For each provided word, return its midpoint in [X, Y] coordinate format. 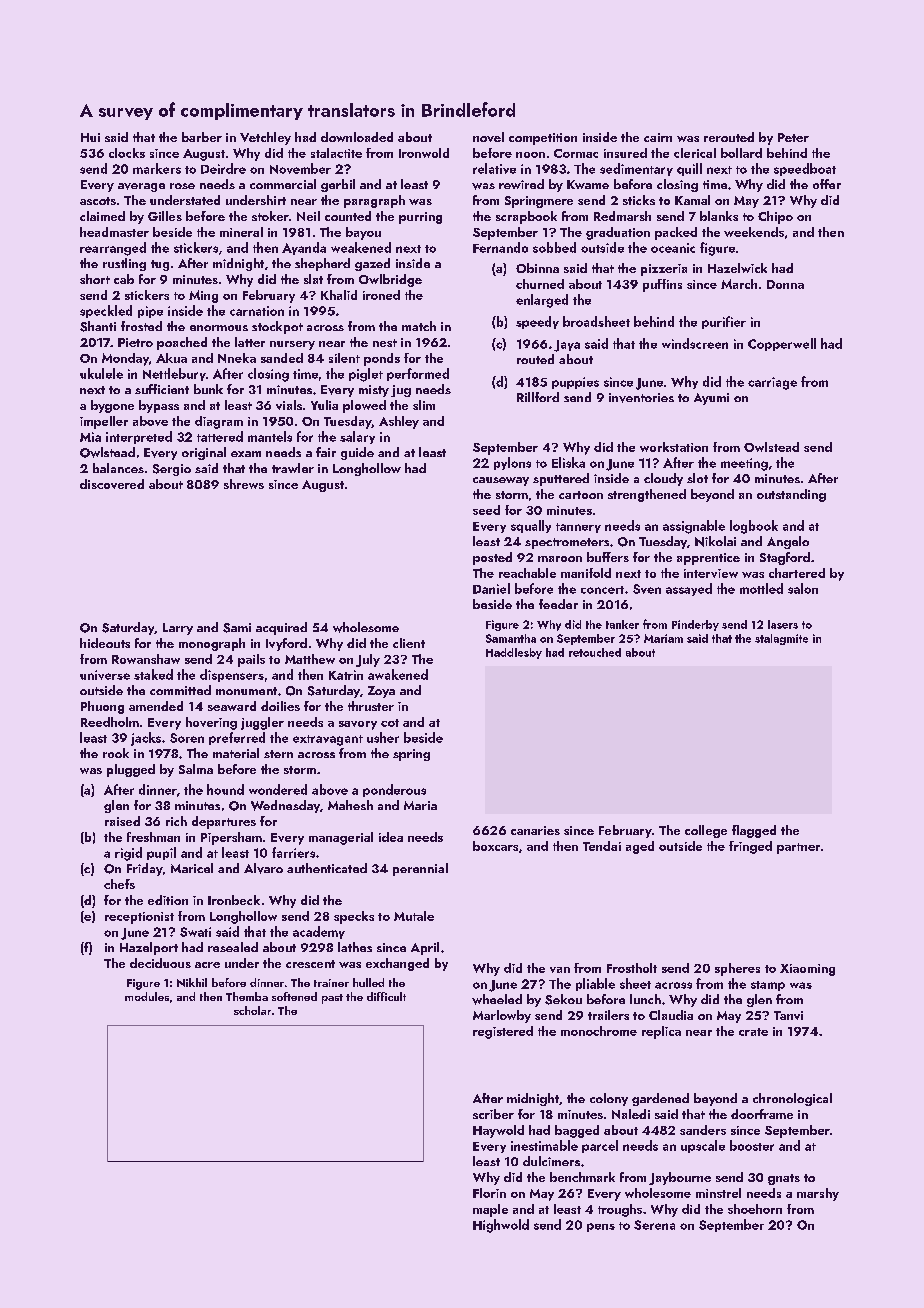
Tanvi [788, 1015]
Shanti [98, 326]
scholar [252, 1010]
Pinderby [695, 625]
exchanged [397, 964]
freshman [153, 837]
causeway [501, 481]
